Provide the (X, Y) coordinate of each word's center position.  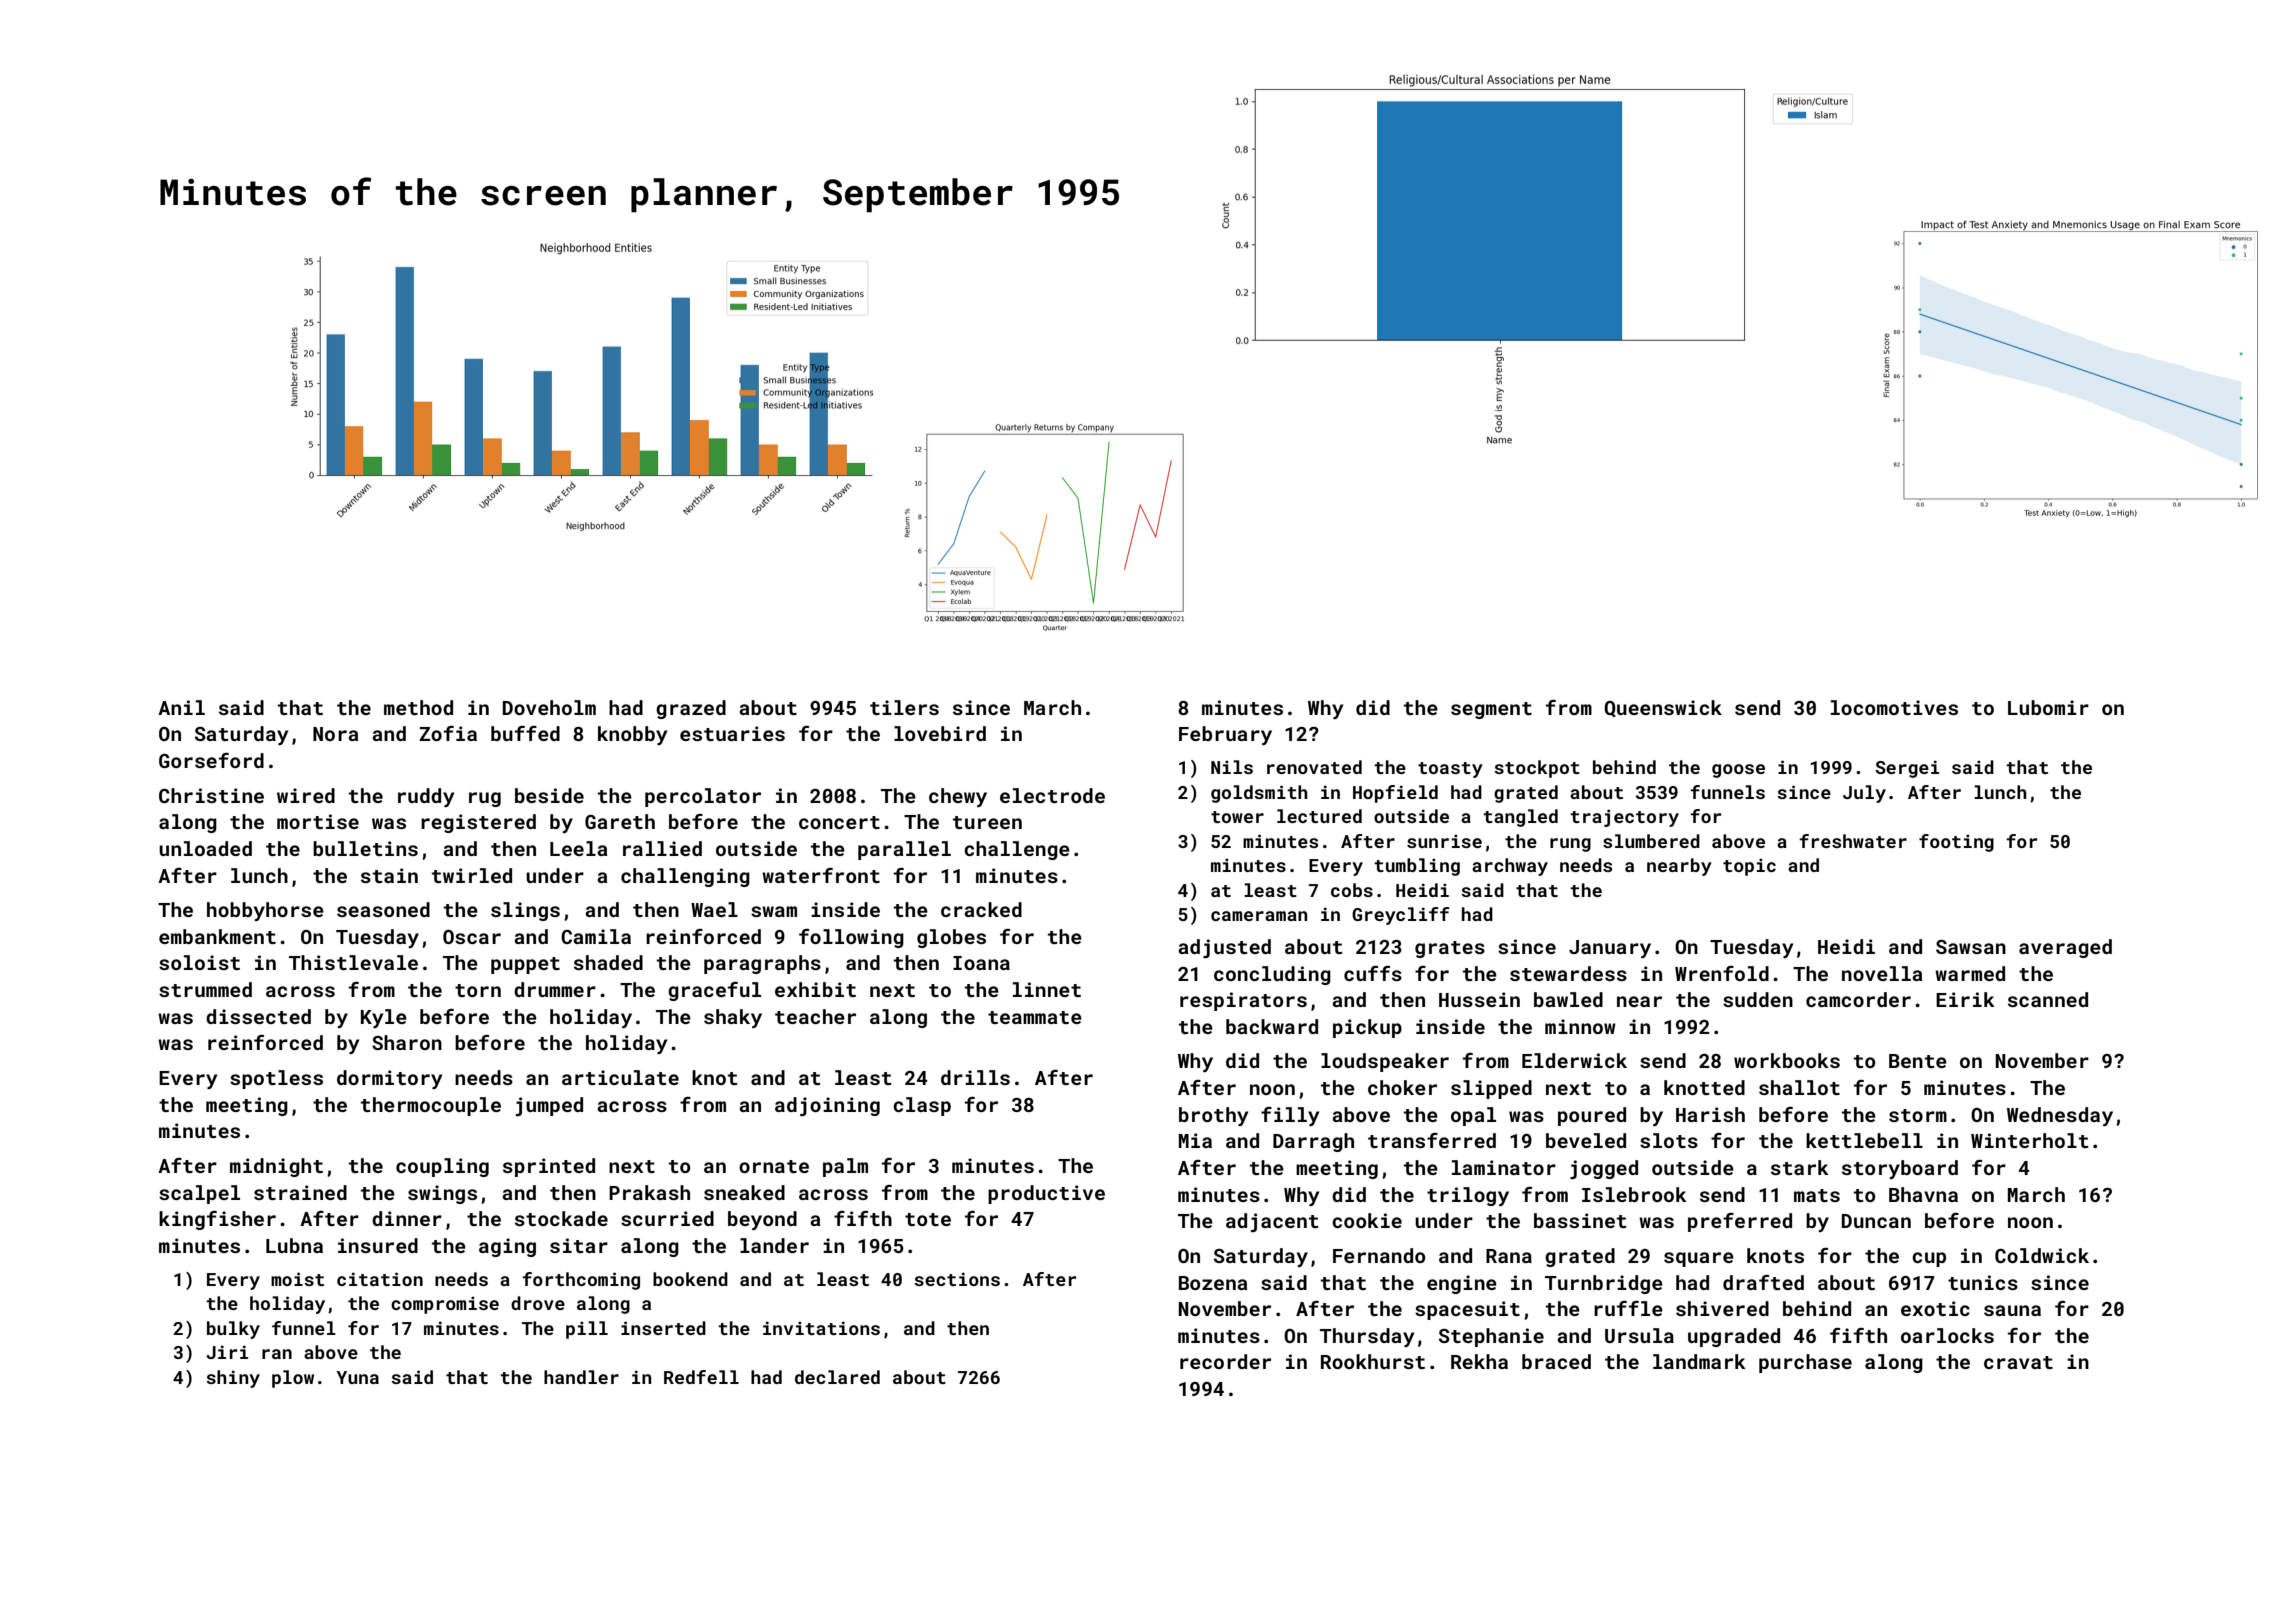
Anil (181, 707)
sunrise (1444, 841)
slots (1669, 1140)
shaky (733, 1018)
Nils (1232, 767)
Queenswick (1663, 708)
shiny (233, 1379)
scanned (2048, 999)
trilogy (1468, 1196)
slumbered (1651, 841)
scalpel (199, 1194)
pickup (1367, 1028)
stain (389, 875)
